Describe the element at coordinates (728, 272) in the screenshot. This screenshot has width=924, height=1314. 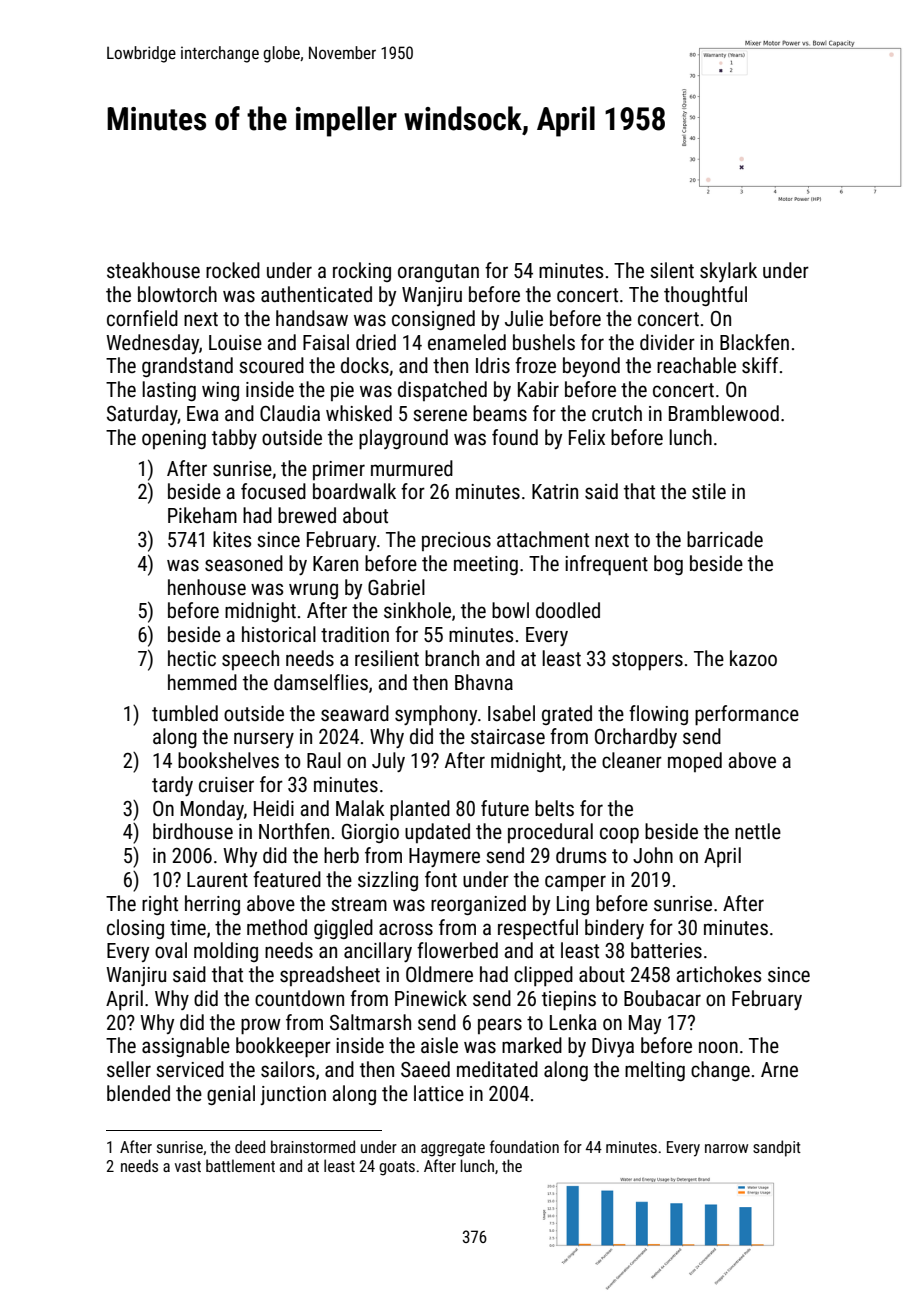
I see `skylark` at that location.
